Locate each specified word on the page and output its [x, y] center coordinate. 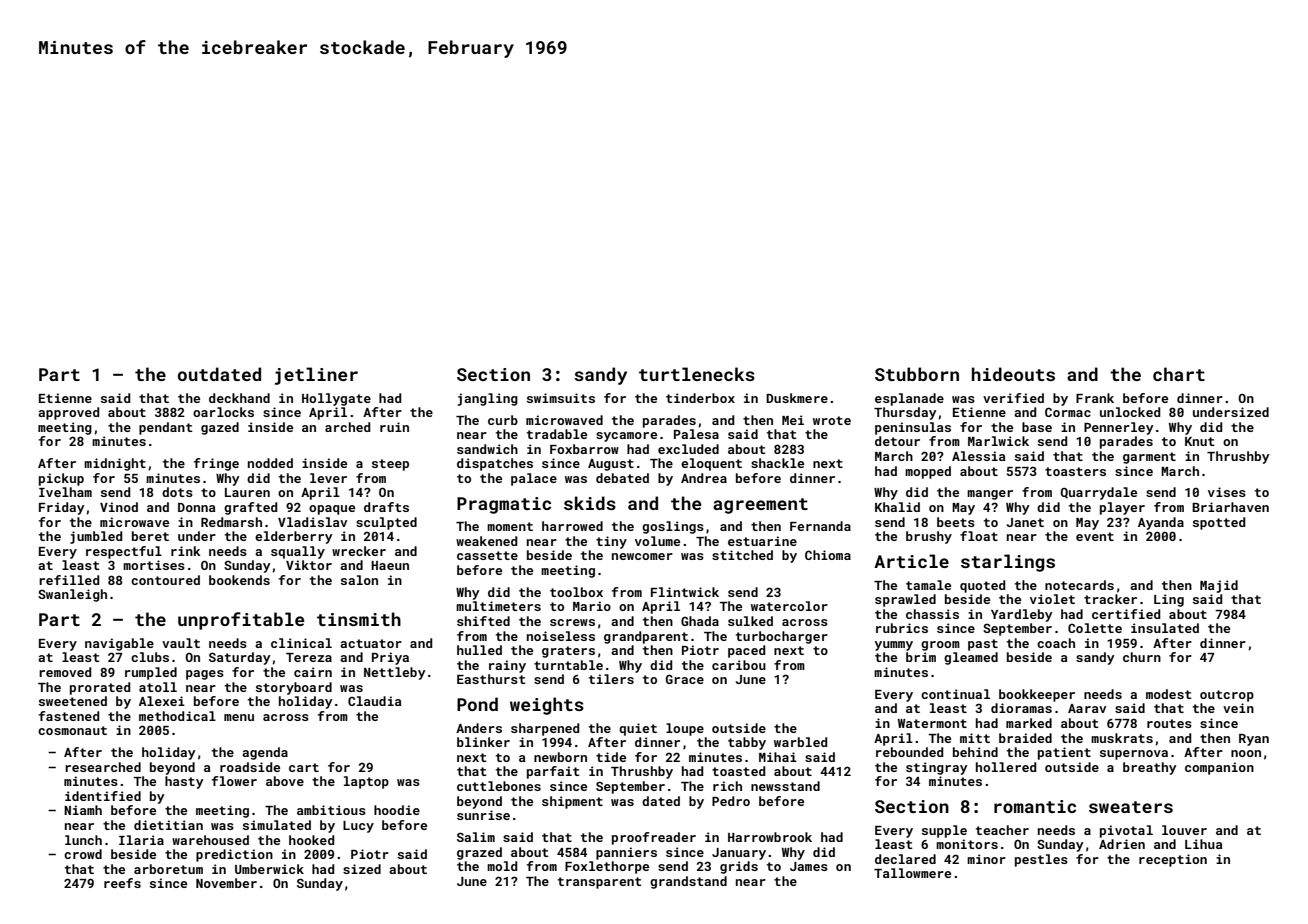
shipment [572, 802]
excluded [688, 449]
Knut [1200, 441]
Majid [1219, 586]
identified [103, 796]
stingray [937, 768]
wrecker [359, 551]
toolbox [576, 592]
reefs [122, 883]
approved [68, 413]
